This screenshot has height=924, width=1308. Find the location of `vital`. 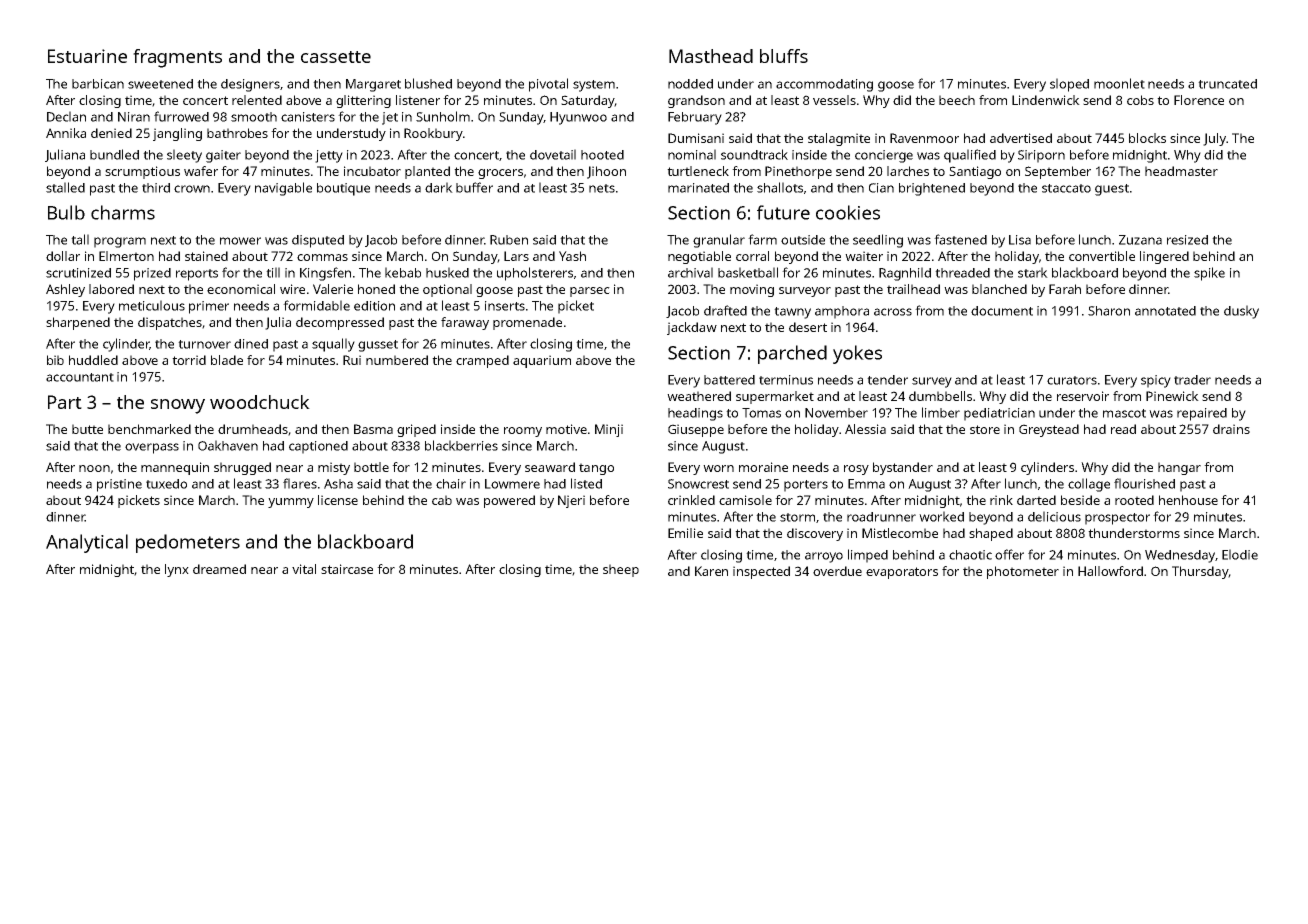

vital is located at coordinates (304, 569).
